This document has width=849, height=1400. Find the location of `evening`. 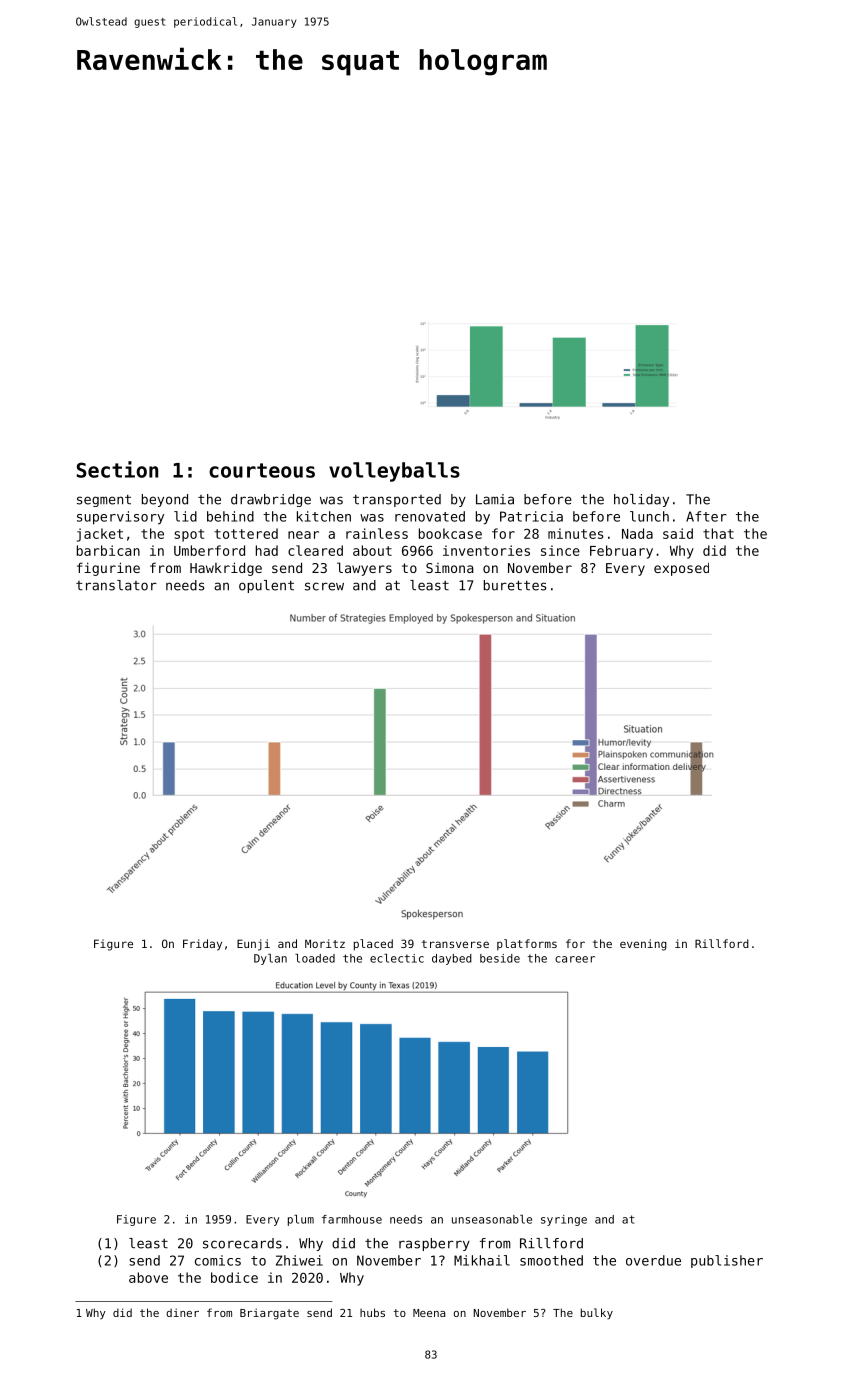

evening is located at coordinates (643, 945).
